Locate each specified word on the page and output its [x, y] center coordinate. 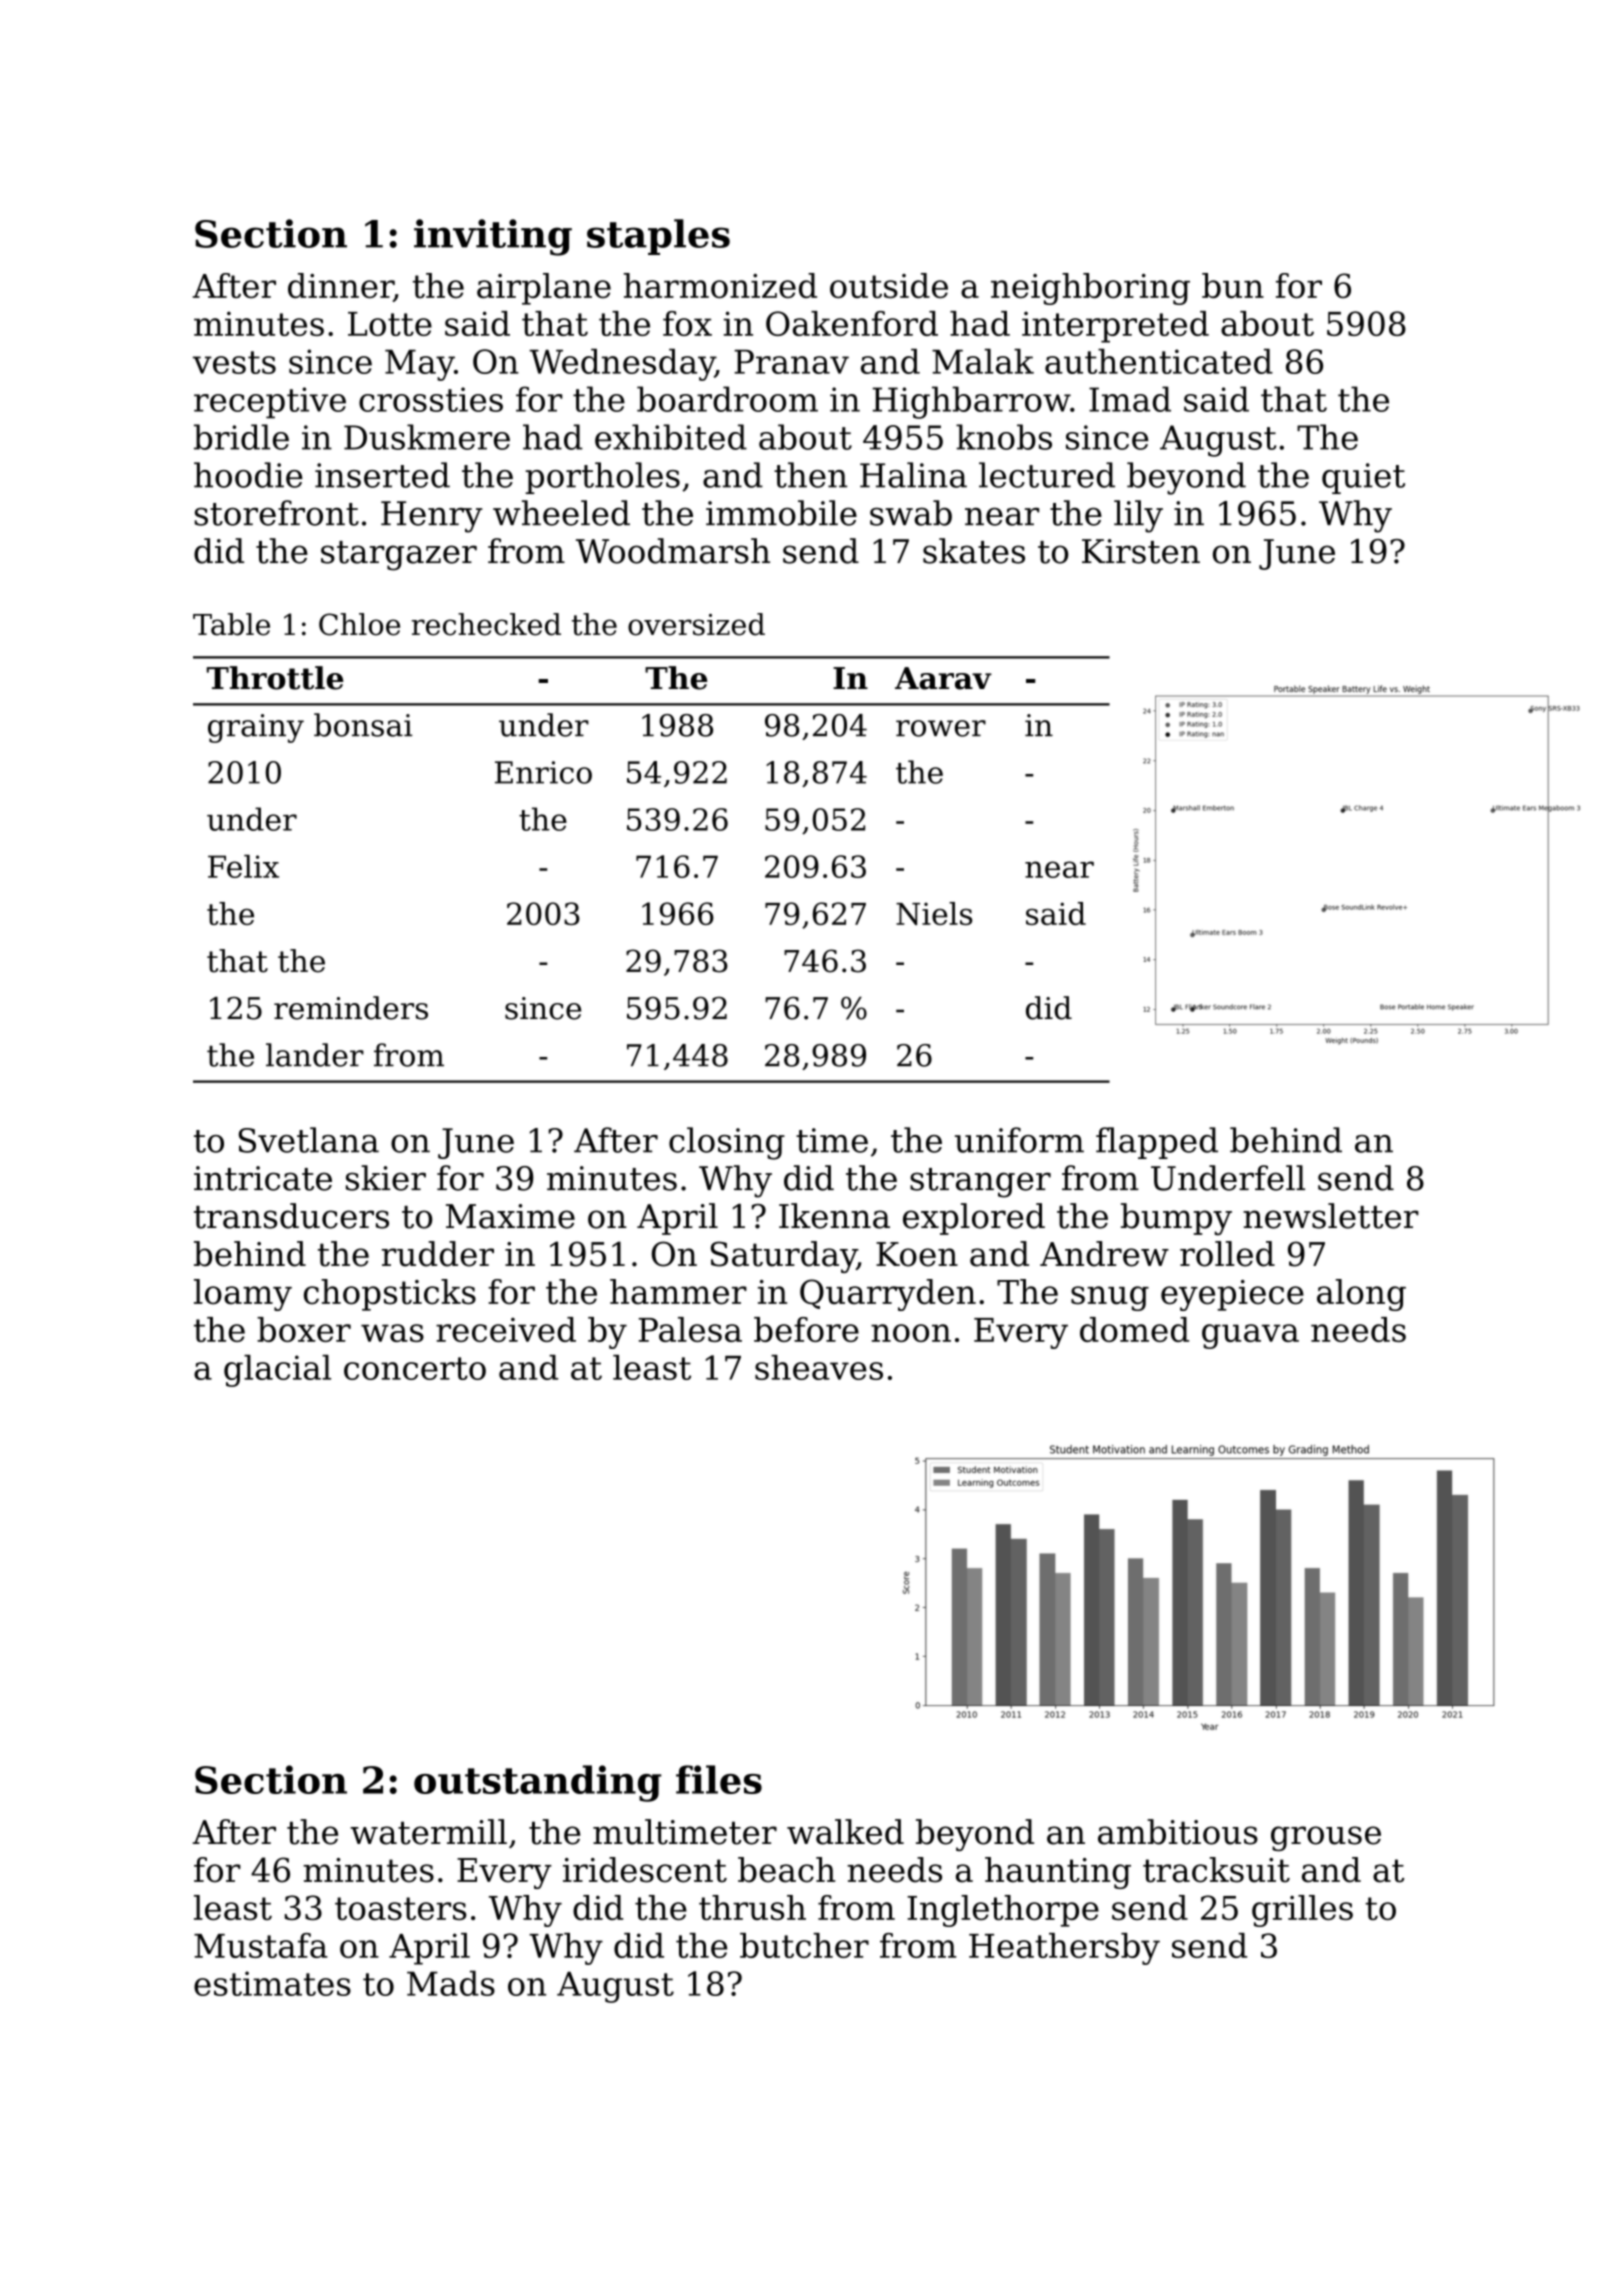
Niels [934, 913]
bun [1233, 285]
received [506, 1329]
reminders [351, 1008]
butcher [804, 1945]
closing [727, 1143]
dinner [340, 285]
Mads [451, 1983]
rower [941, 728]
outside [889, 285]
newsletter [1331, 1216]
